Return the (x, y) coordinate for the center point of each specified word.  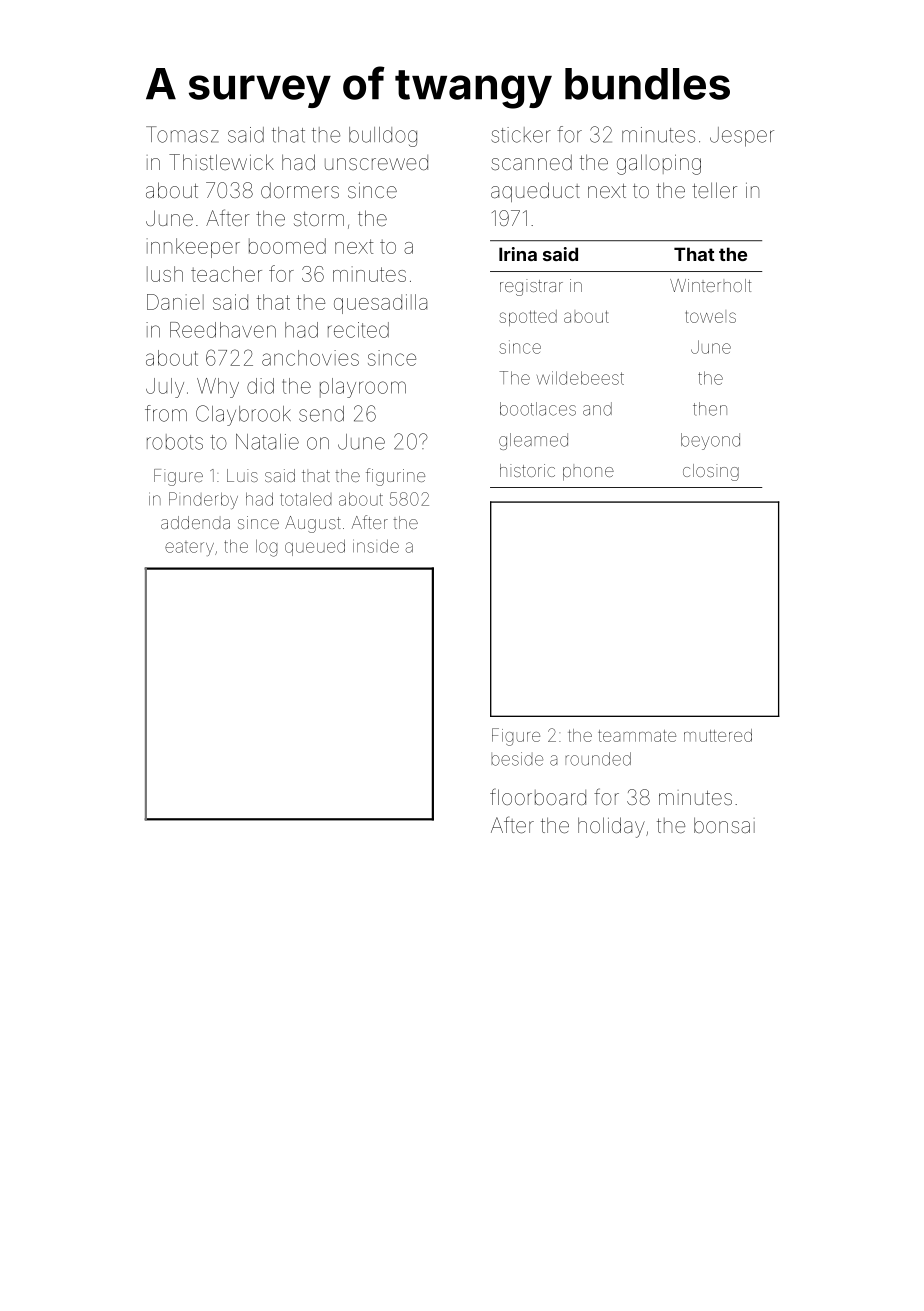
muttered (718, 735)
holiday (611, 827)
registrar (531, 287)
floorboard (538, 796)
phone (588, 474)
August (313, 524)
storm (319, 219)
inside (376, 546)
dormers (300, 190)
